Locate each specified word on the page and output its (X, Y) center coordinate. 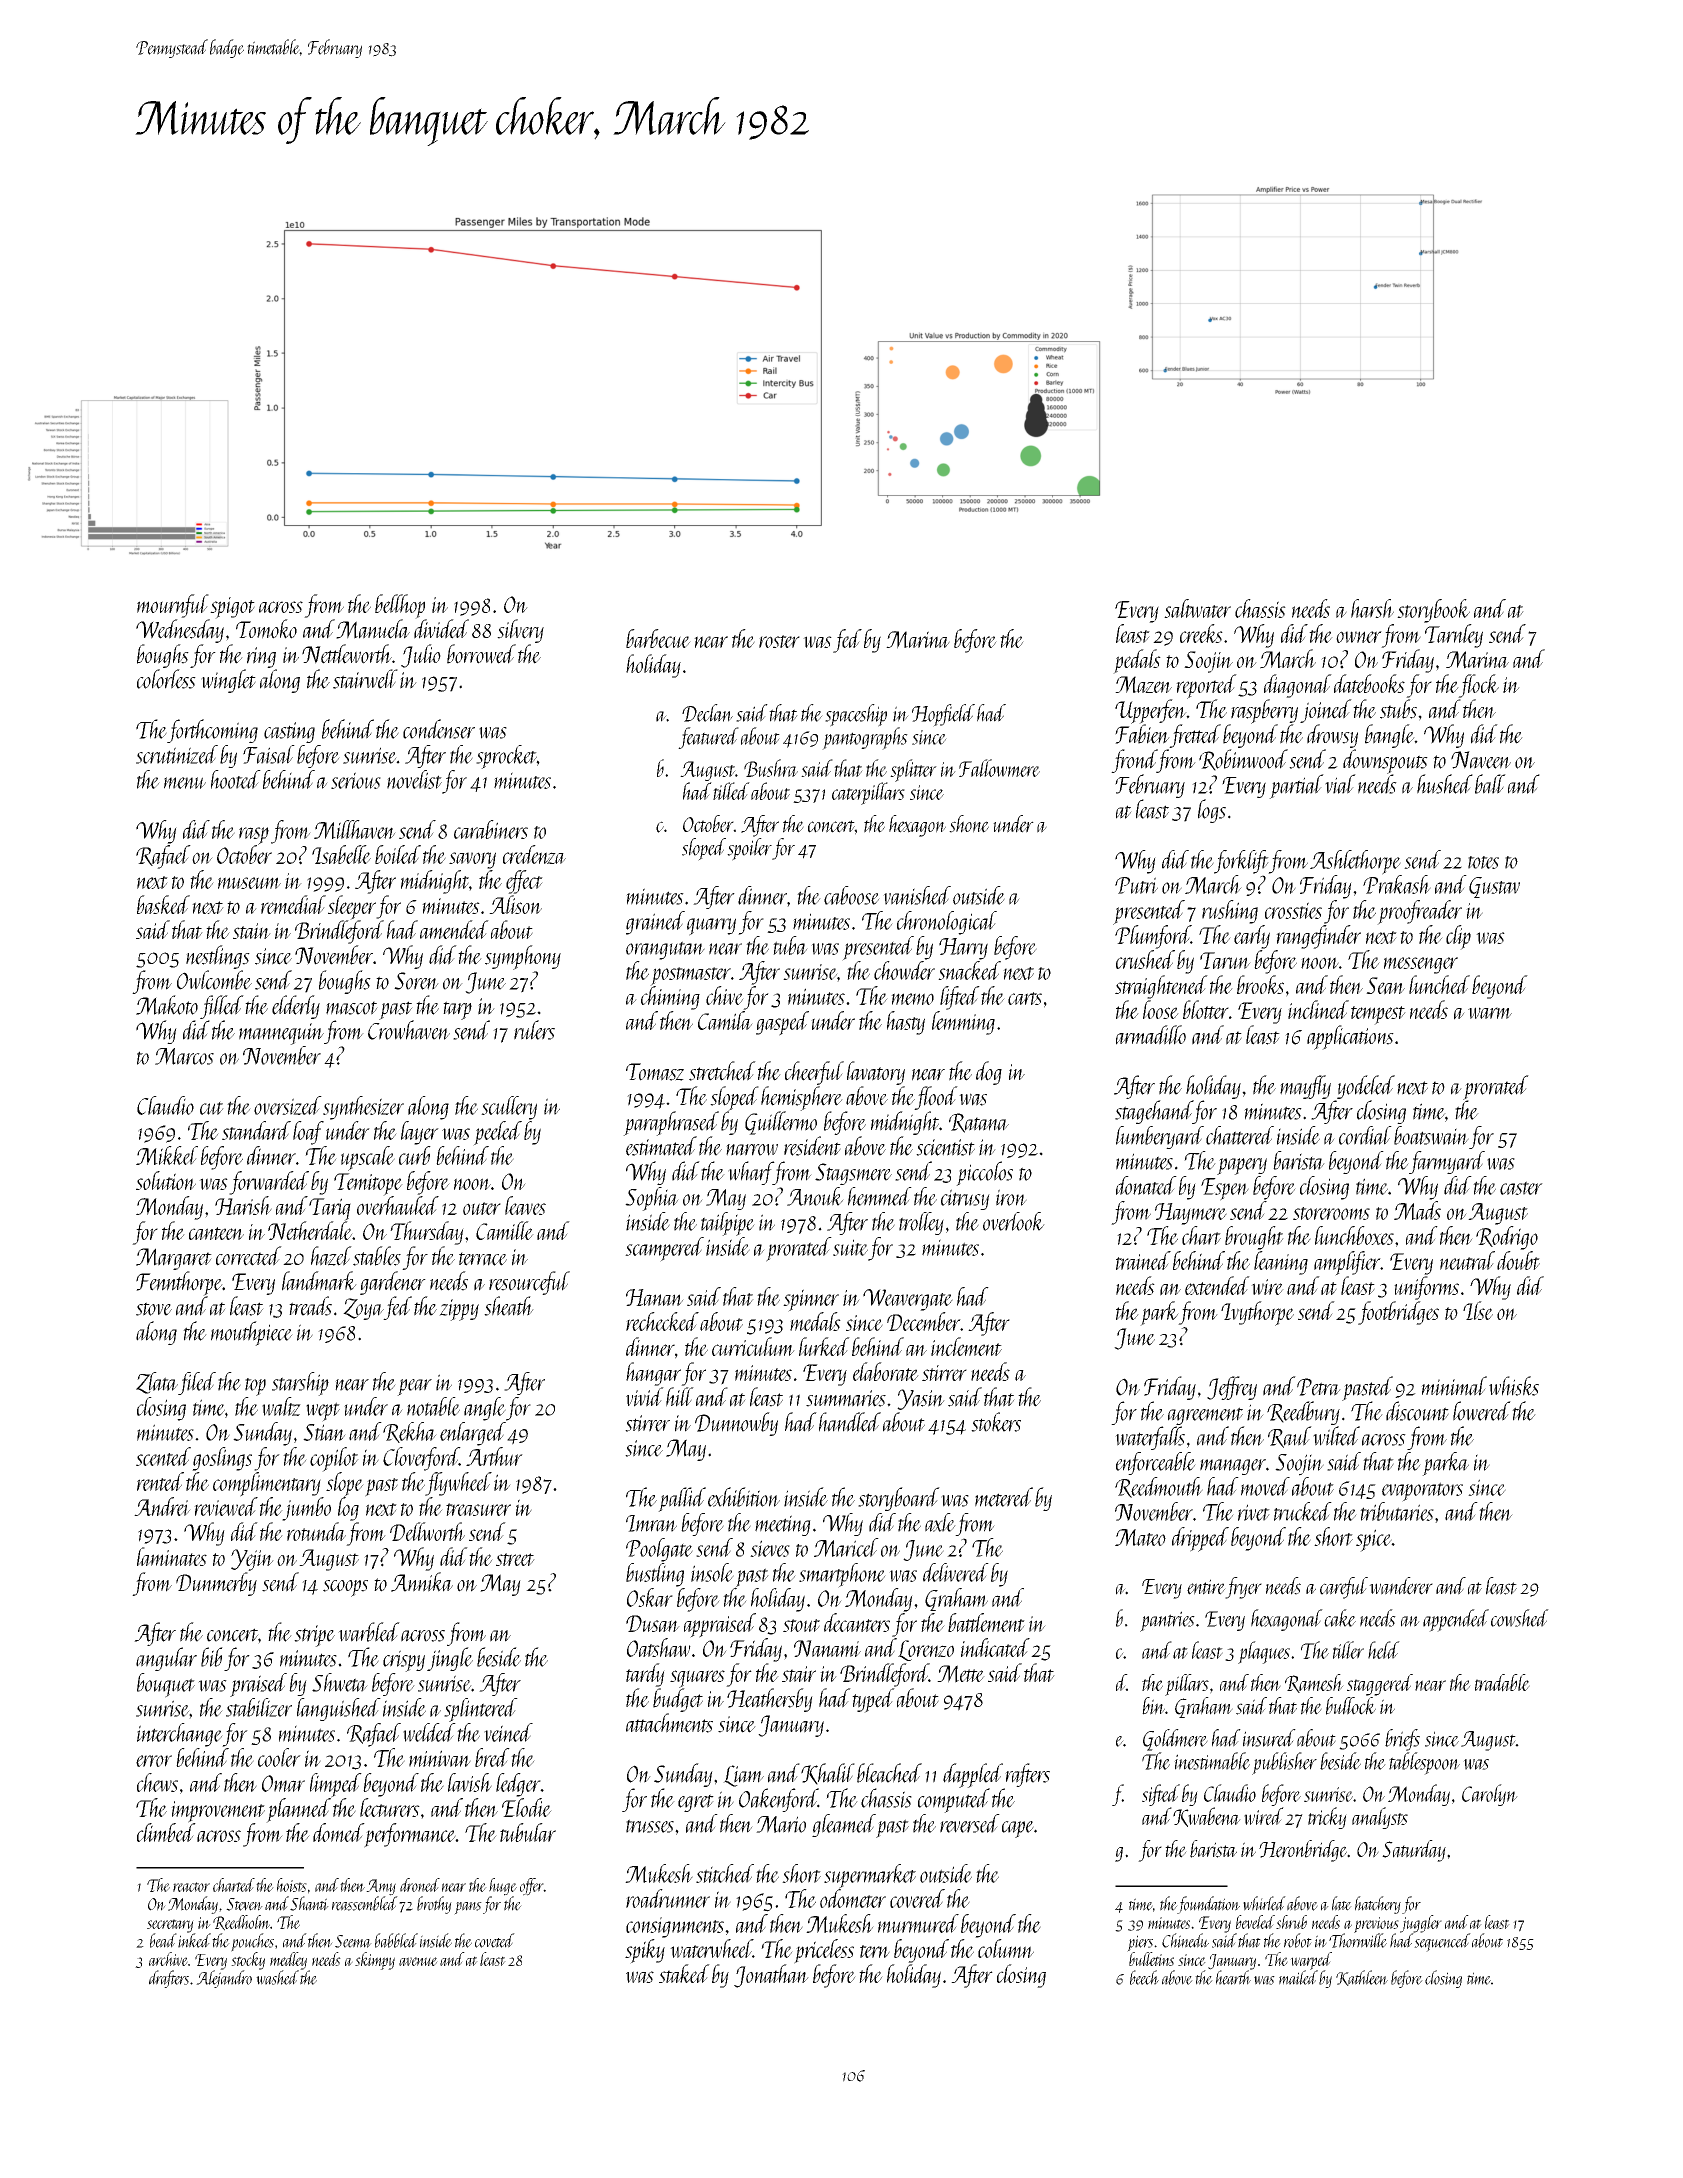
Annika (422, 1582)
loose (1161, 1009)
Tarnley (1454, 636)
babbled (396, 1940)
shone (969, 824)
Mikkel (167, 1155)
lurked (824, 1346)
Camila (725, 1020)
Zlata (157, 1383)
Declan (707, 713)
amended (454, 929)
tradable (1502, 1683)
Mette (961, 1674)
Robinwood (1243, 760)
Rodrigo (1507, 1238)
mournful (173, 606)
